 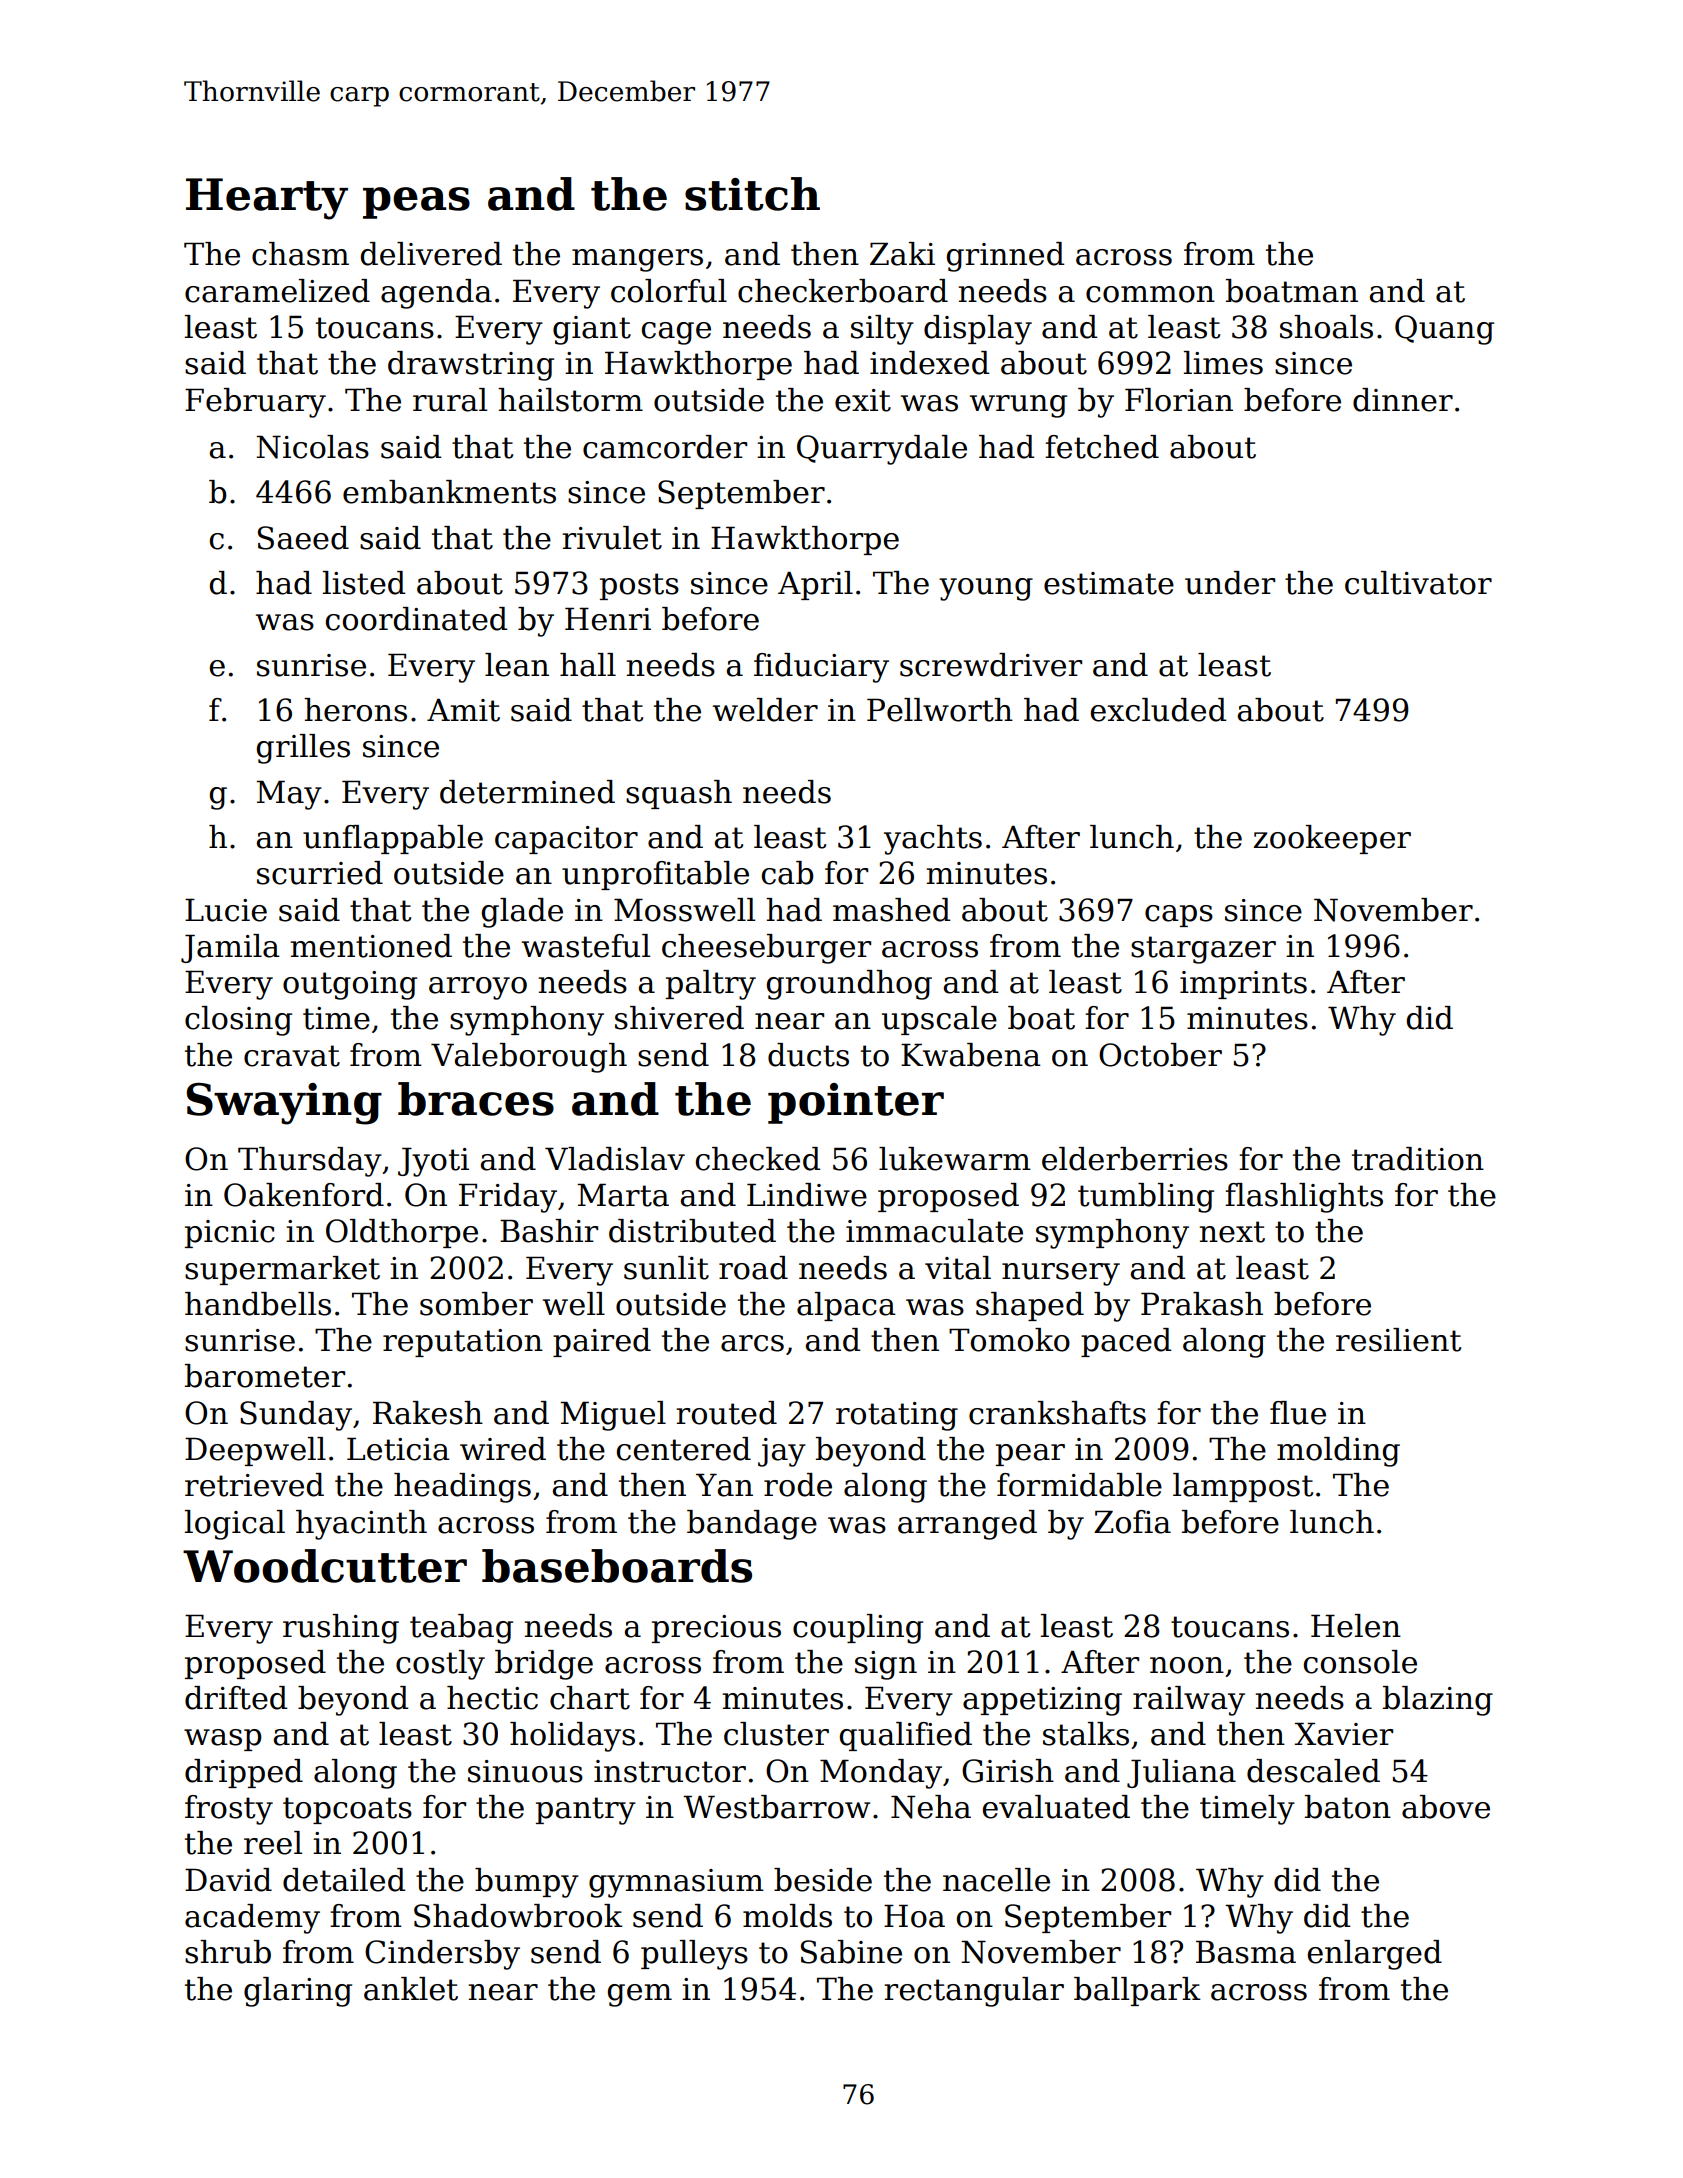 What do you see at coordinates (228, 1880) in the screenshot?
I see `David` at bounding box center [228, 1880].
